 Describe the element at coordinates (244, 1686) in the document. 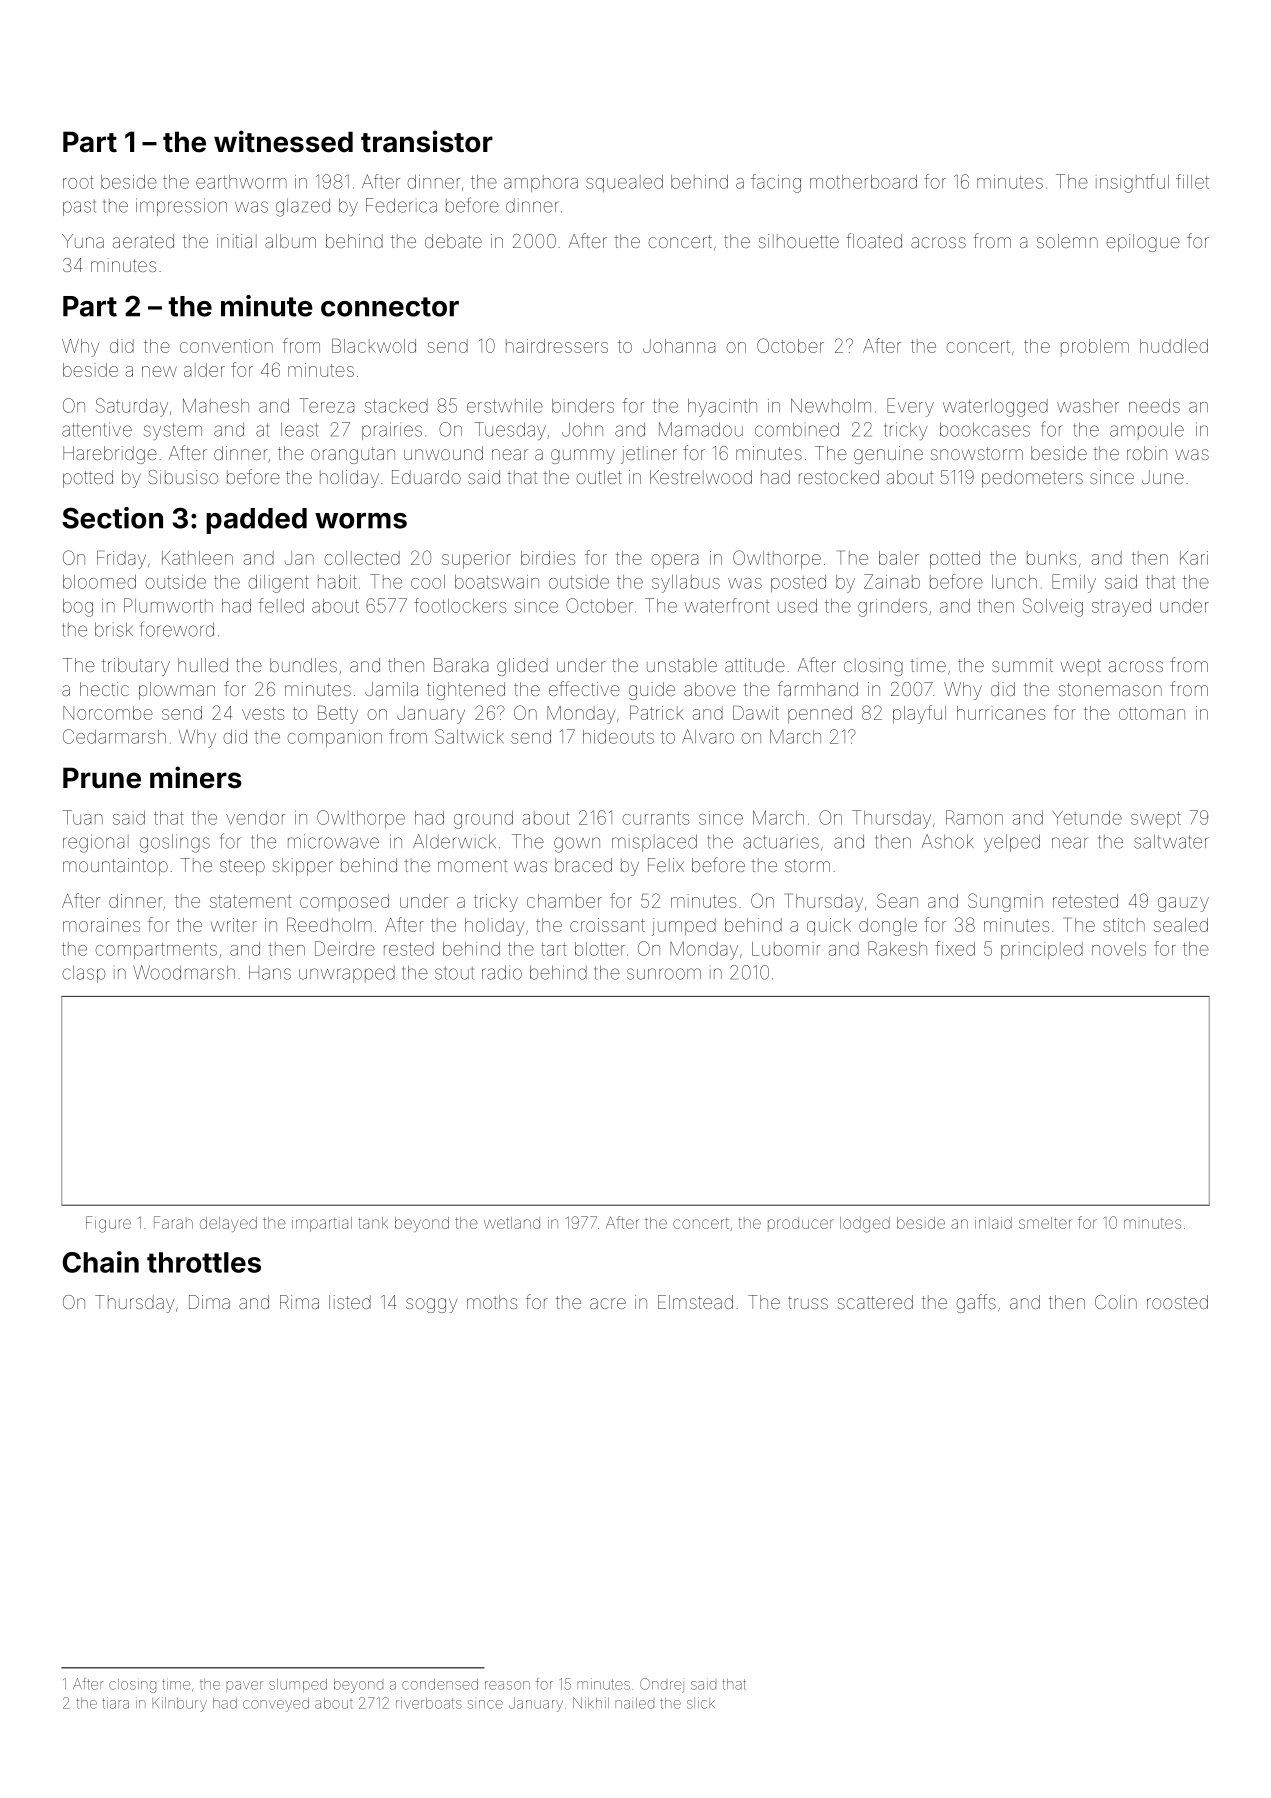

I see `paver` at that location.
